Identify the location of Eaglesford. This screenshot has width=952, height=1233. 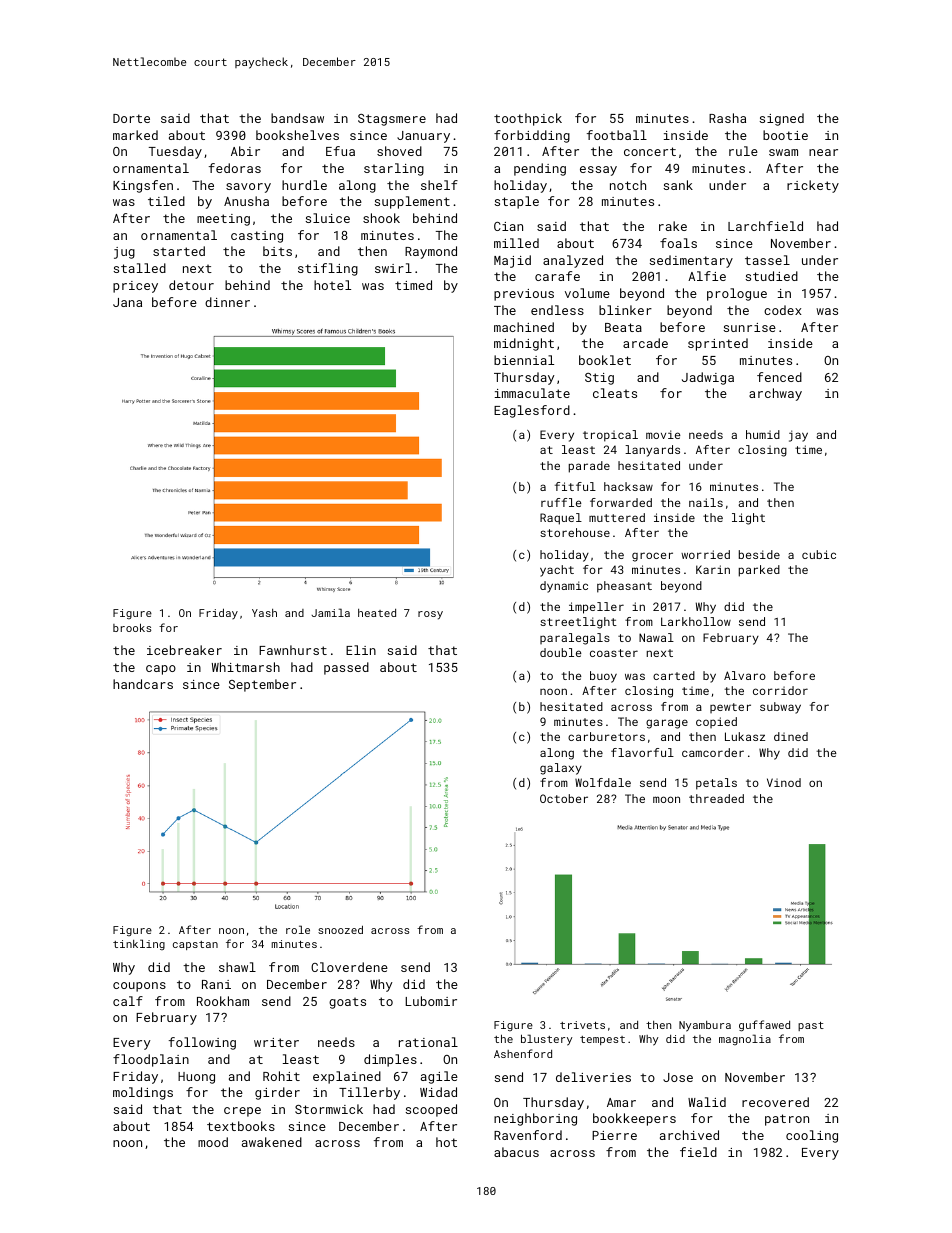
(532, 411).
